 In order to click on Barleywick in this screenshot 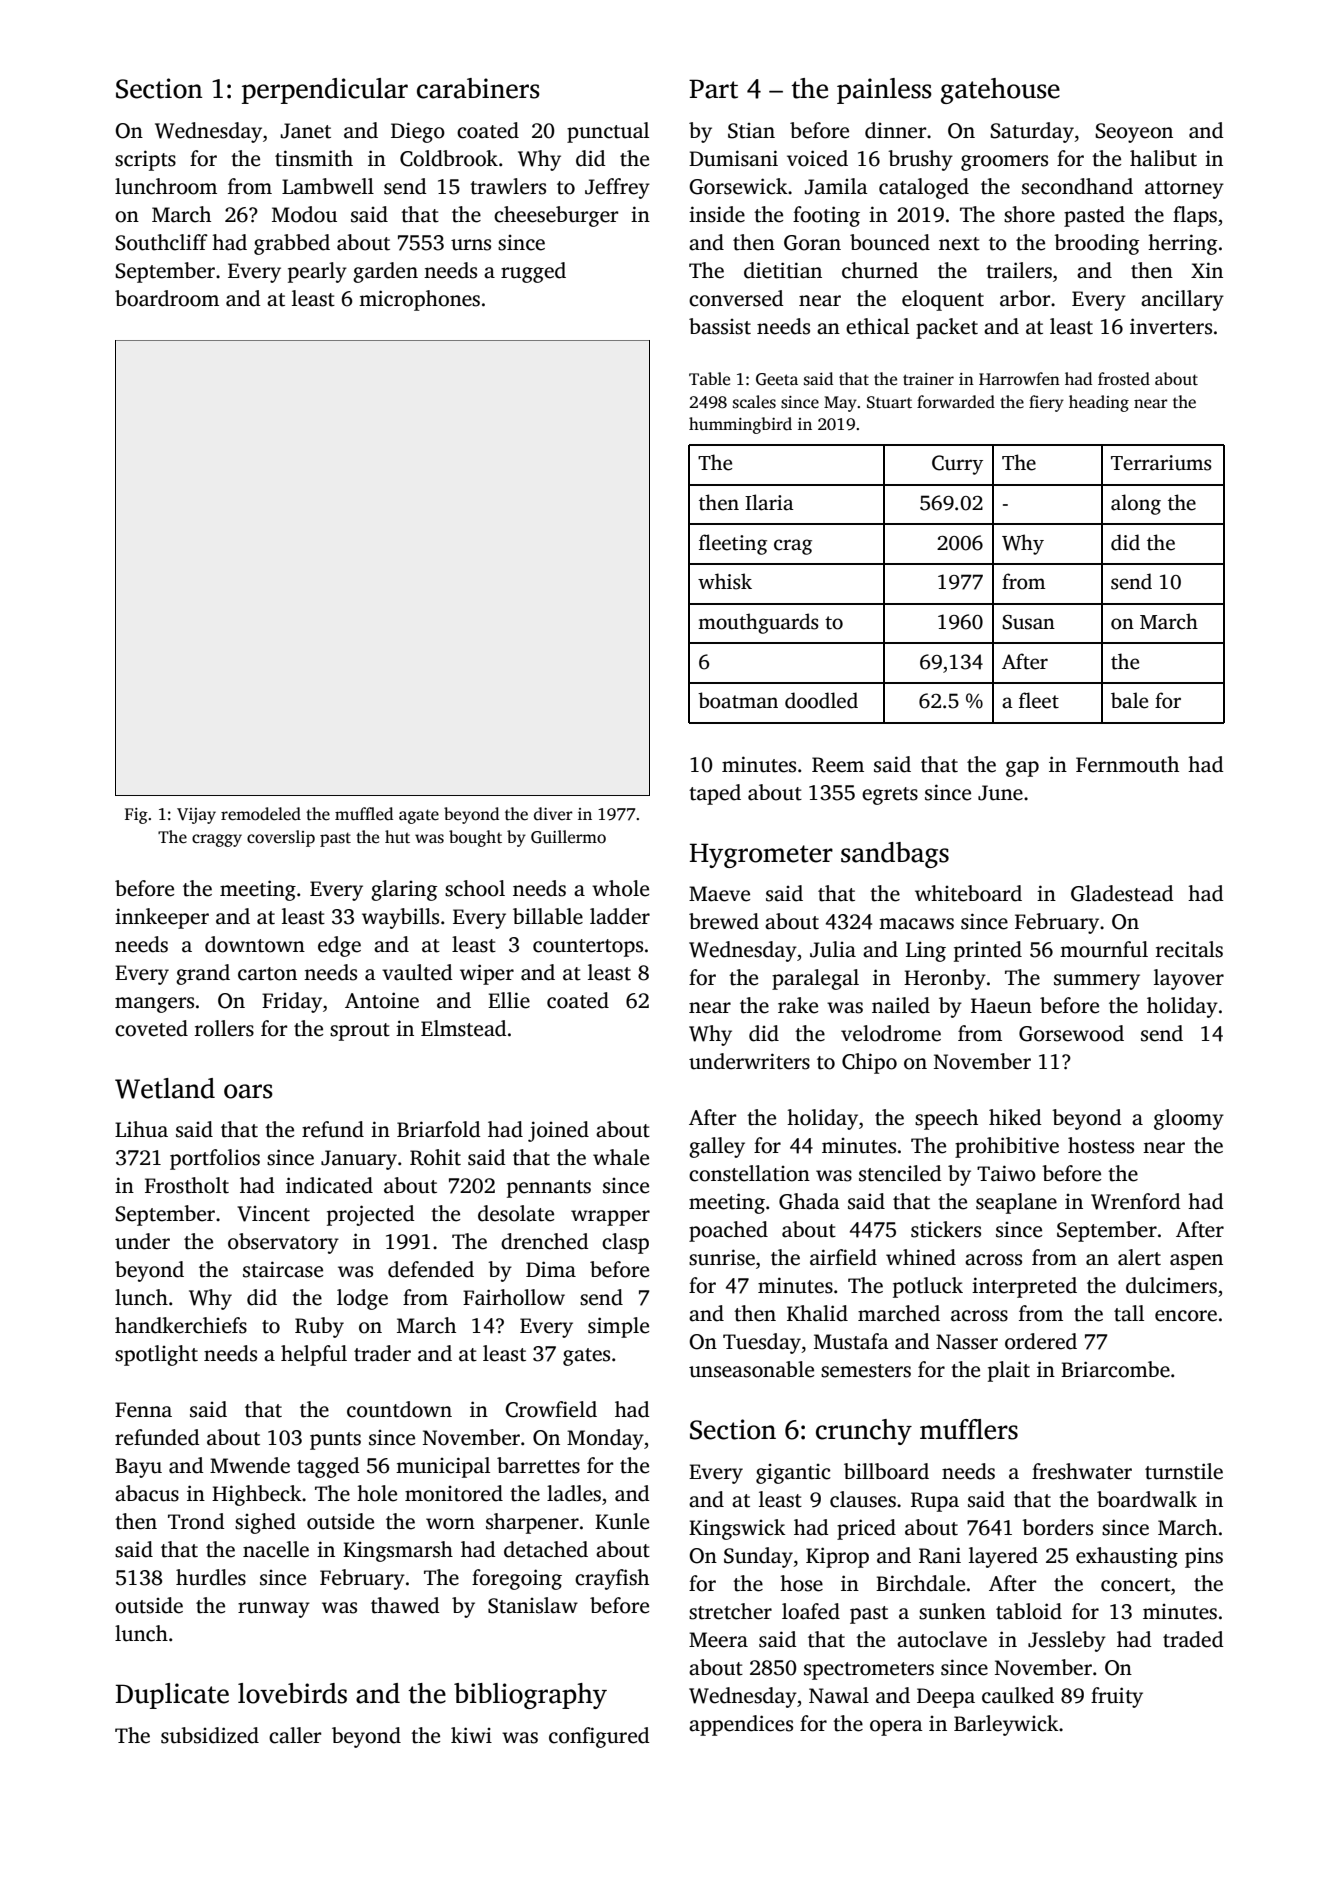, I will do `click(1006, 1725)`.
